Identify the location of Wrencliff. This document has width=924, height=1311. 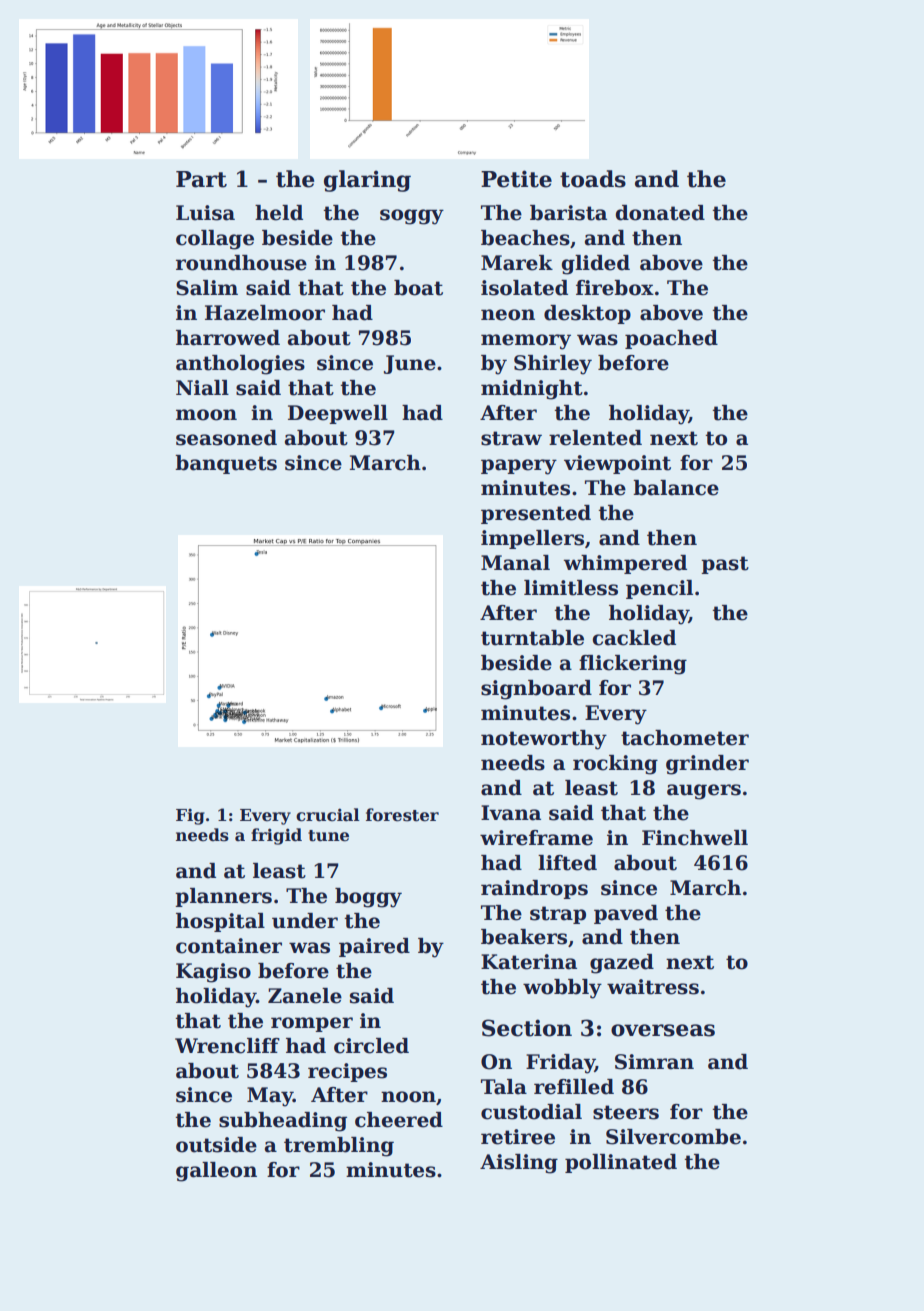
(227, 1046).
